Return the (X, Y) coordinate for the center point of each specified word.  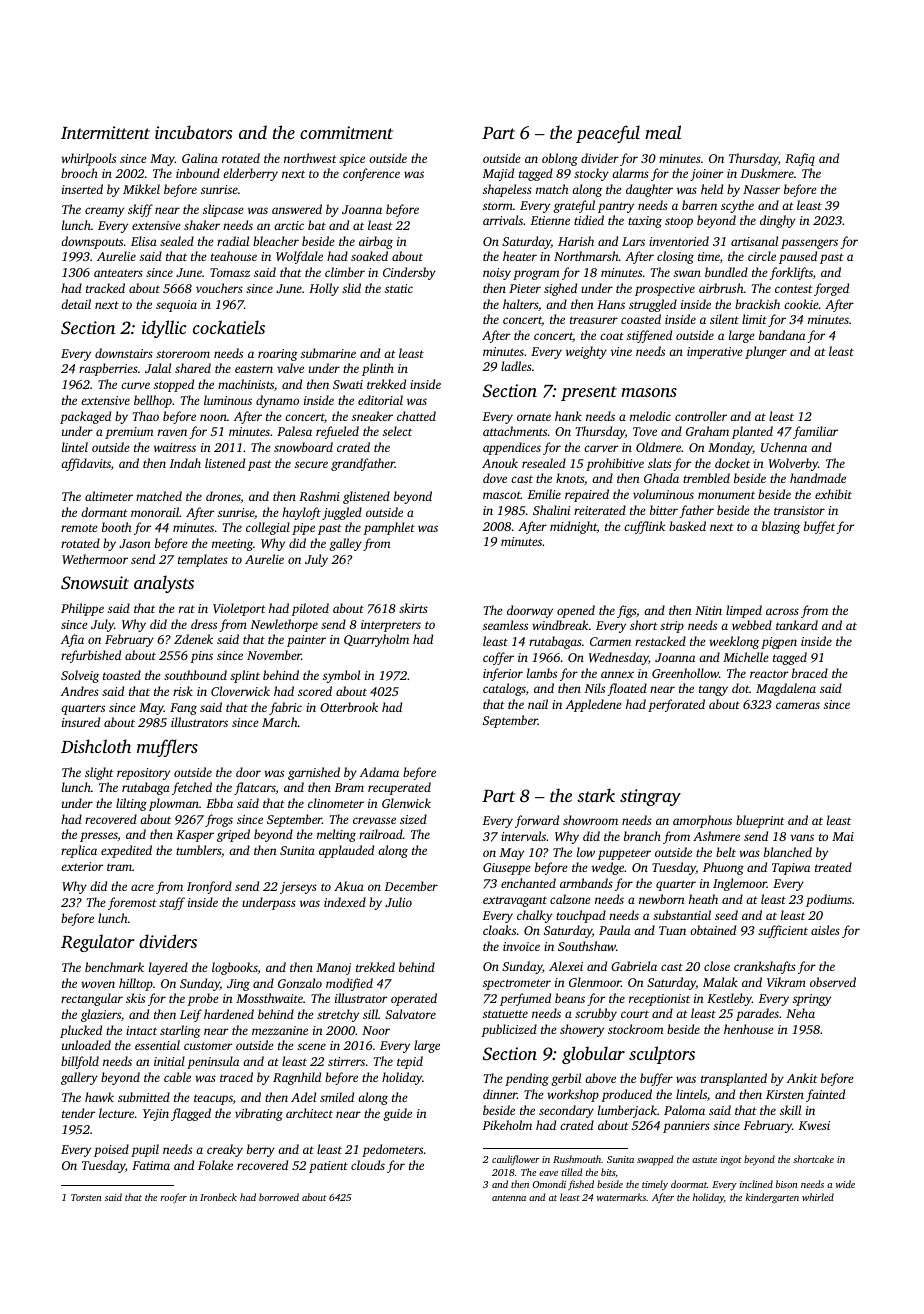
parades (757, 1014)
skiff (140, 210)
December (411, 886)
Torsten (86, 1197)
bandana (782, 335)
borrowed (279, 1197)
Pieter (525, 288)
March (280, 722)
